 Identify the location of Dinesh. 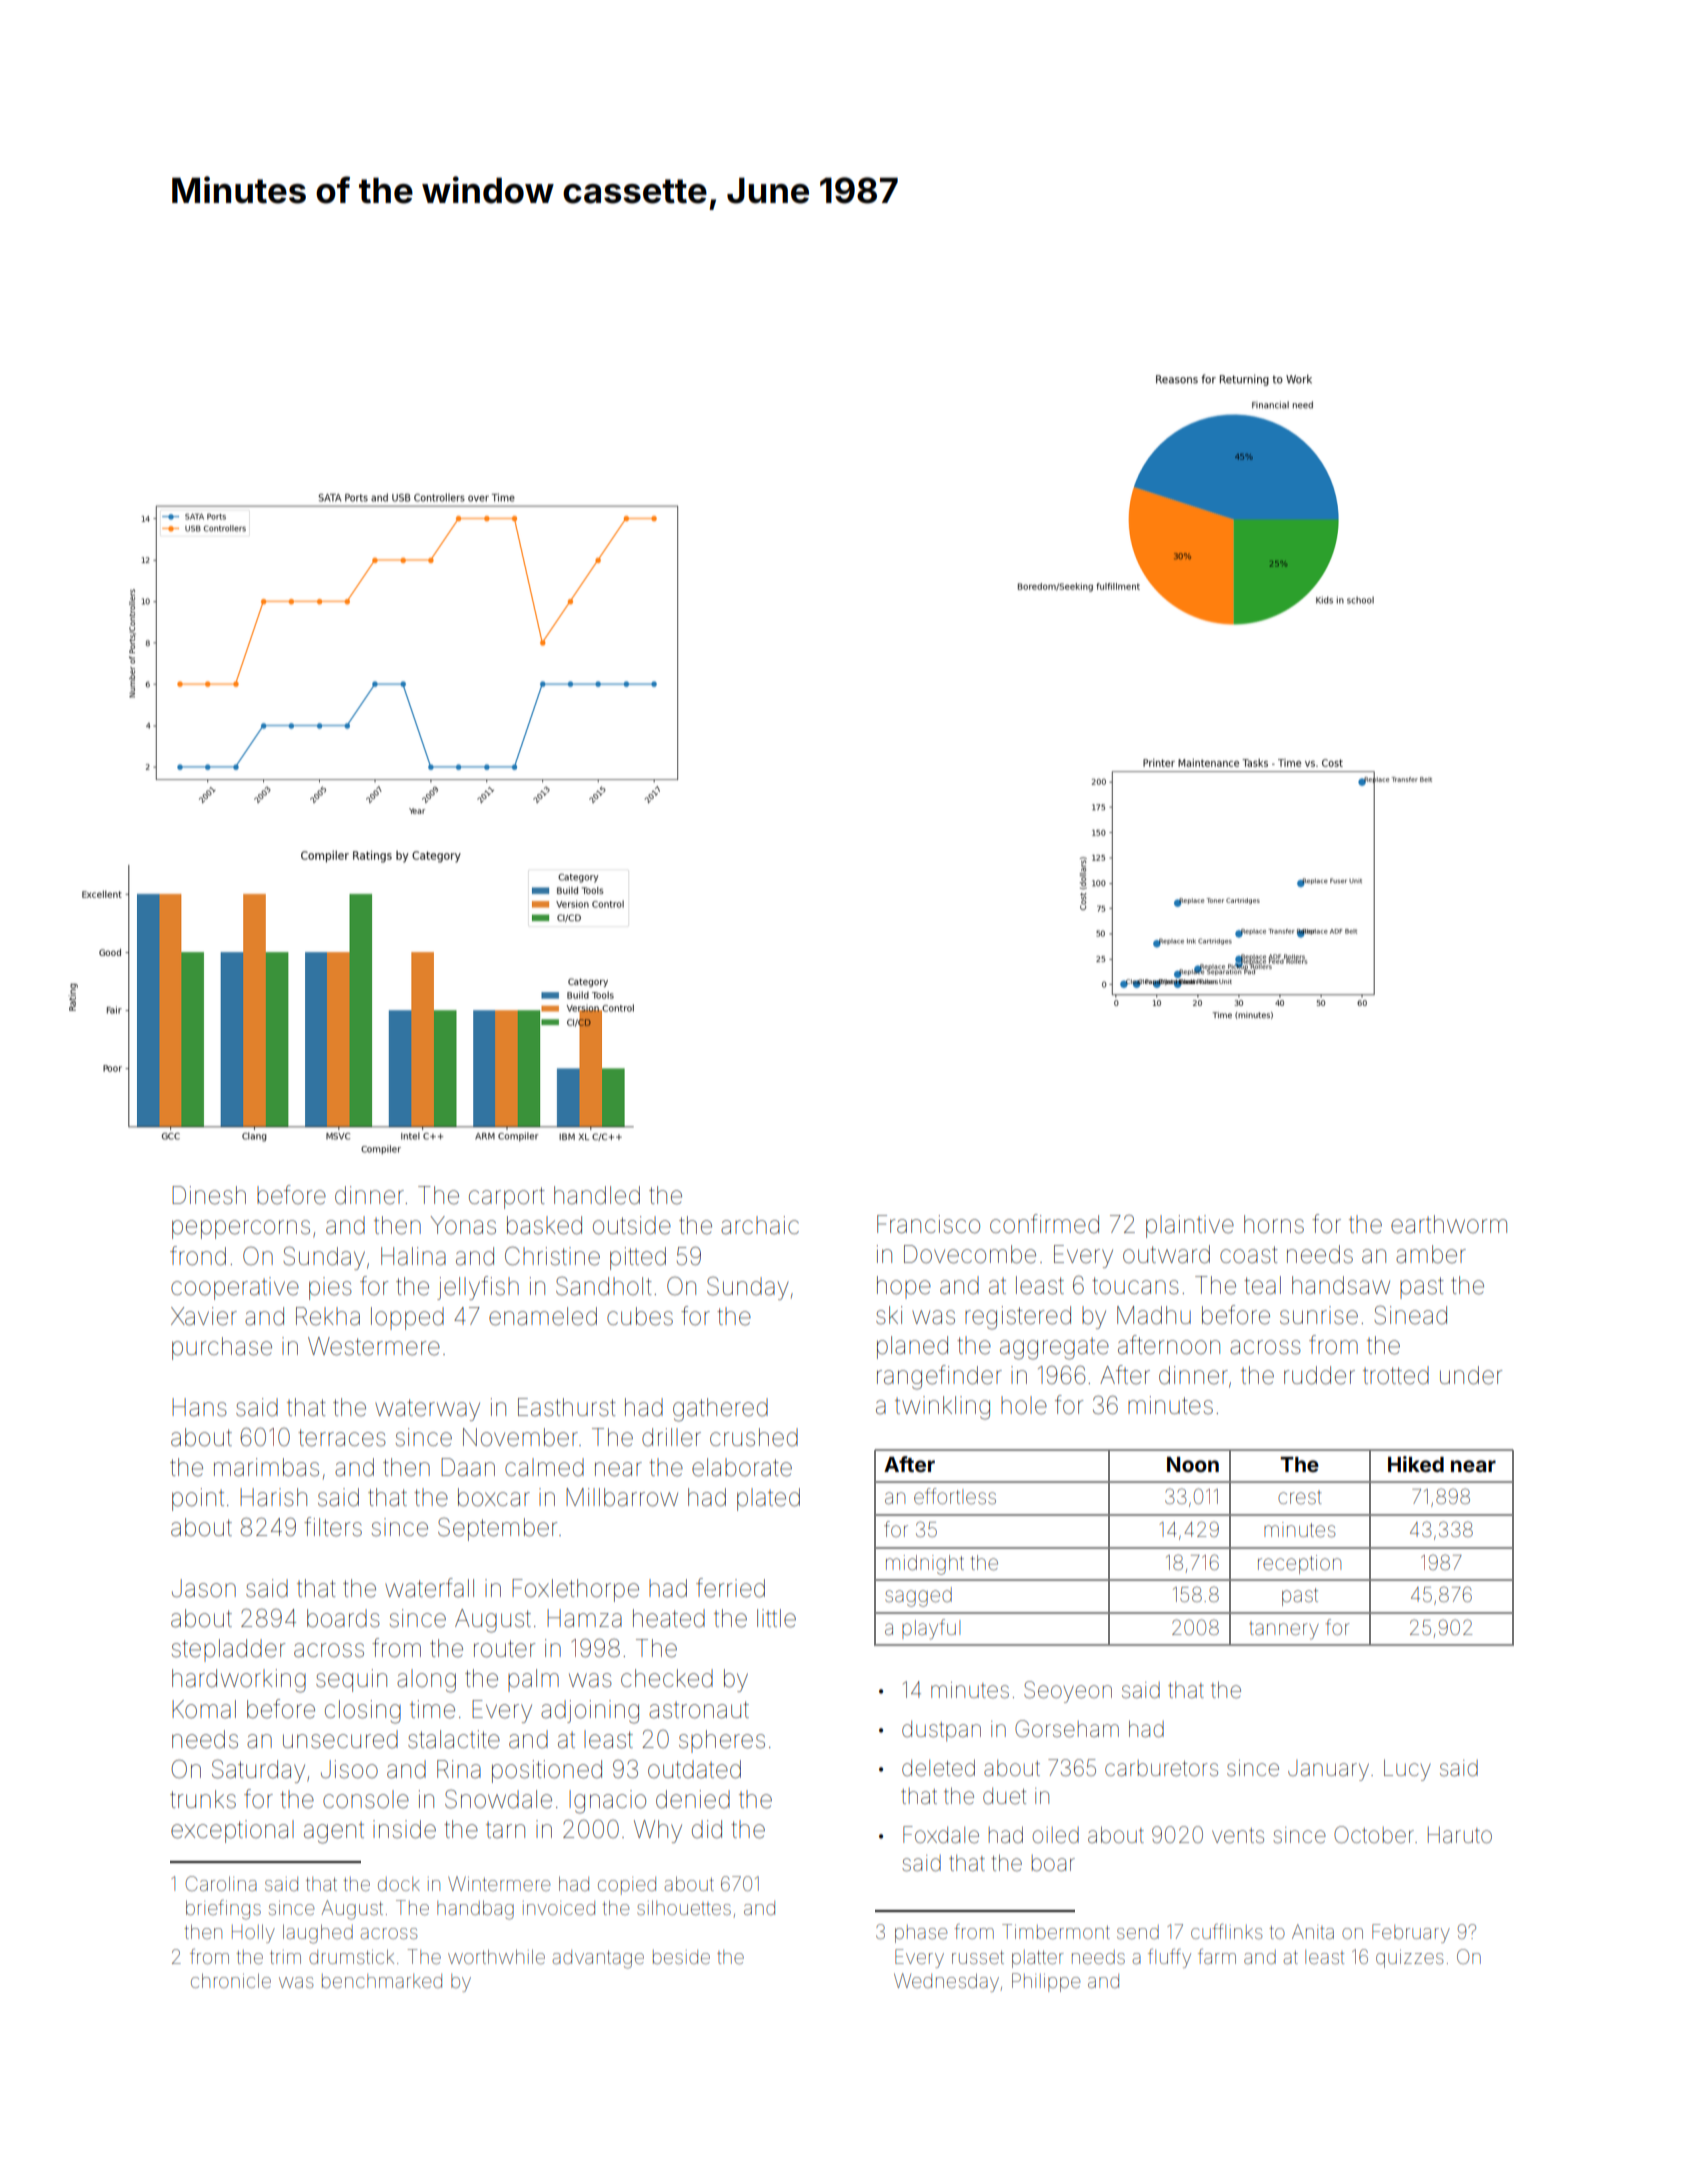
(209, 1195).
